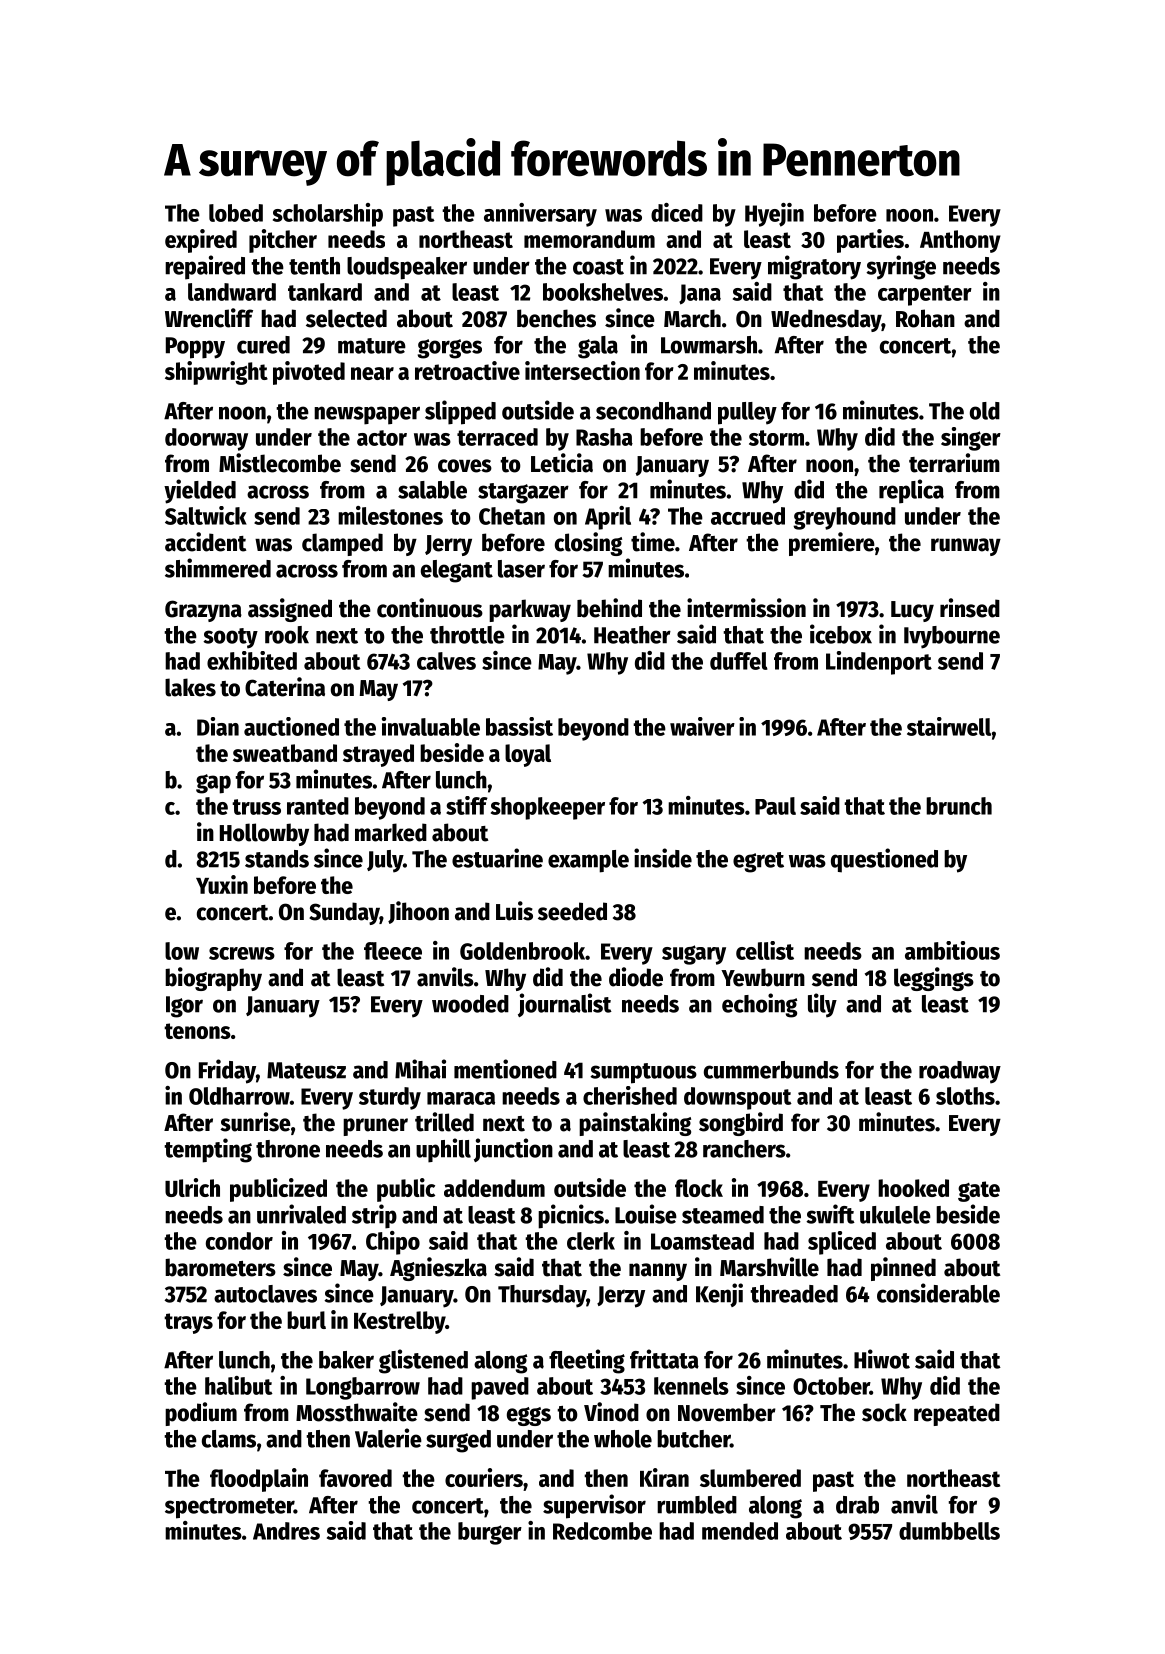 The width and height of the document is (1165, 1654). What do you see at coordinates (195, 348) in the document?
I see `Poppy` at bounding box center [195, 348].
